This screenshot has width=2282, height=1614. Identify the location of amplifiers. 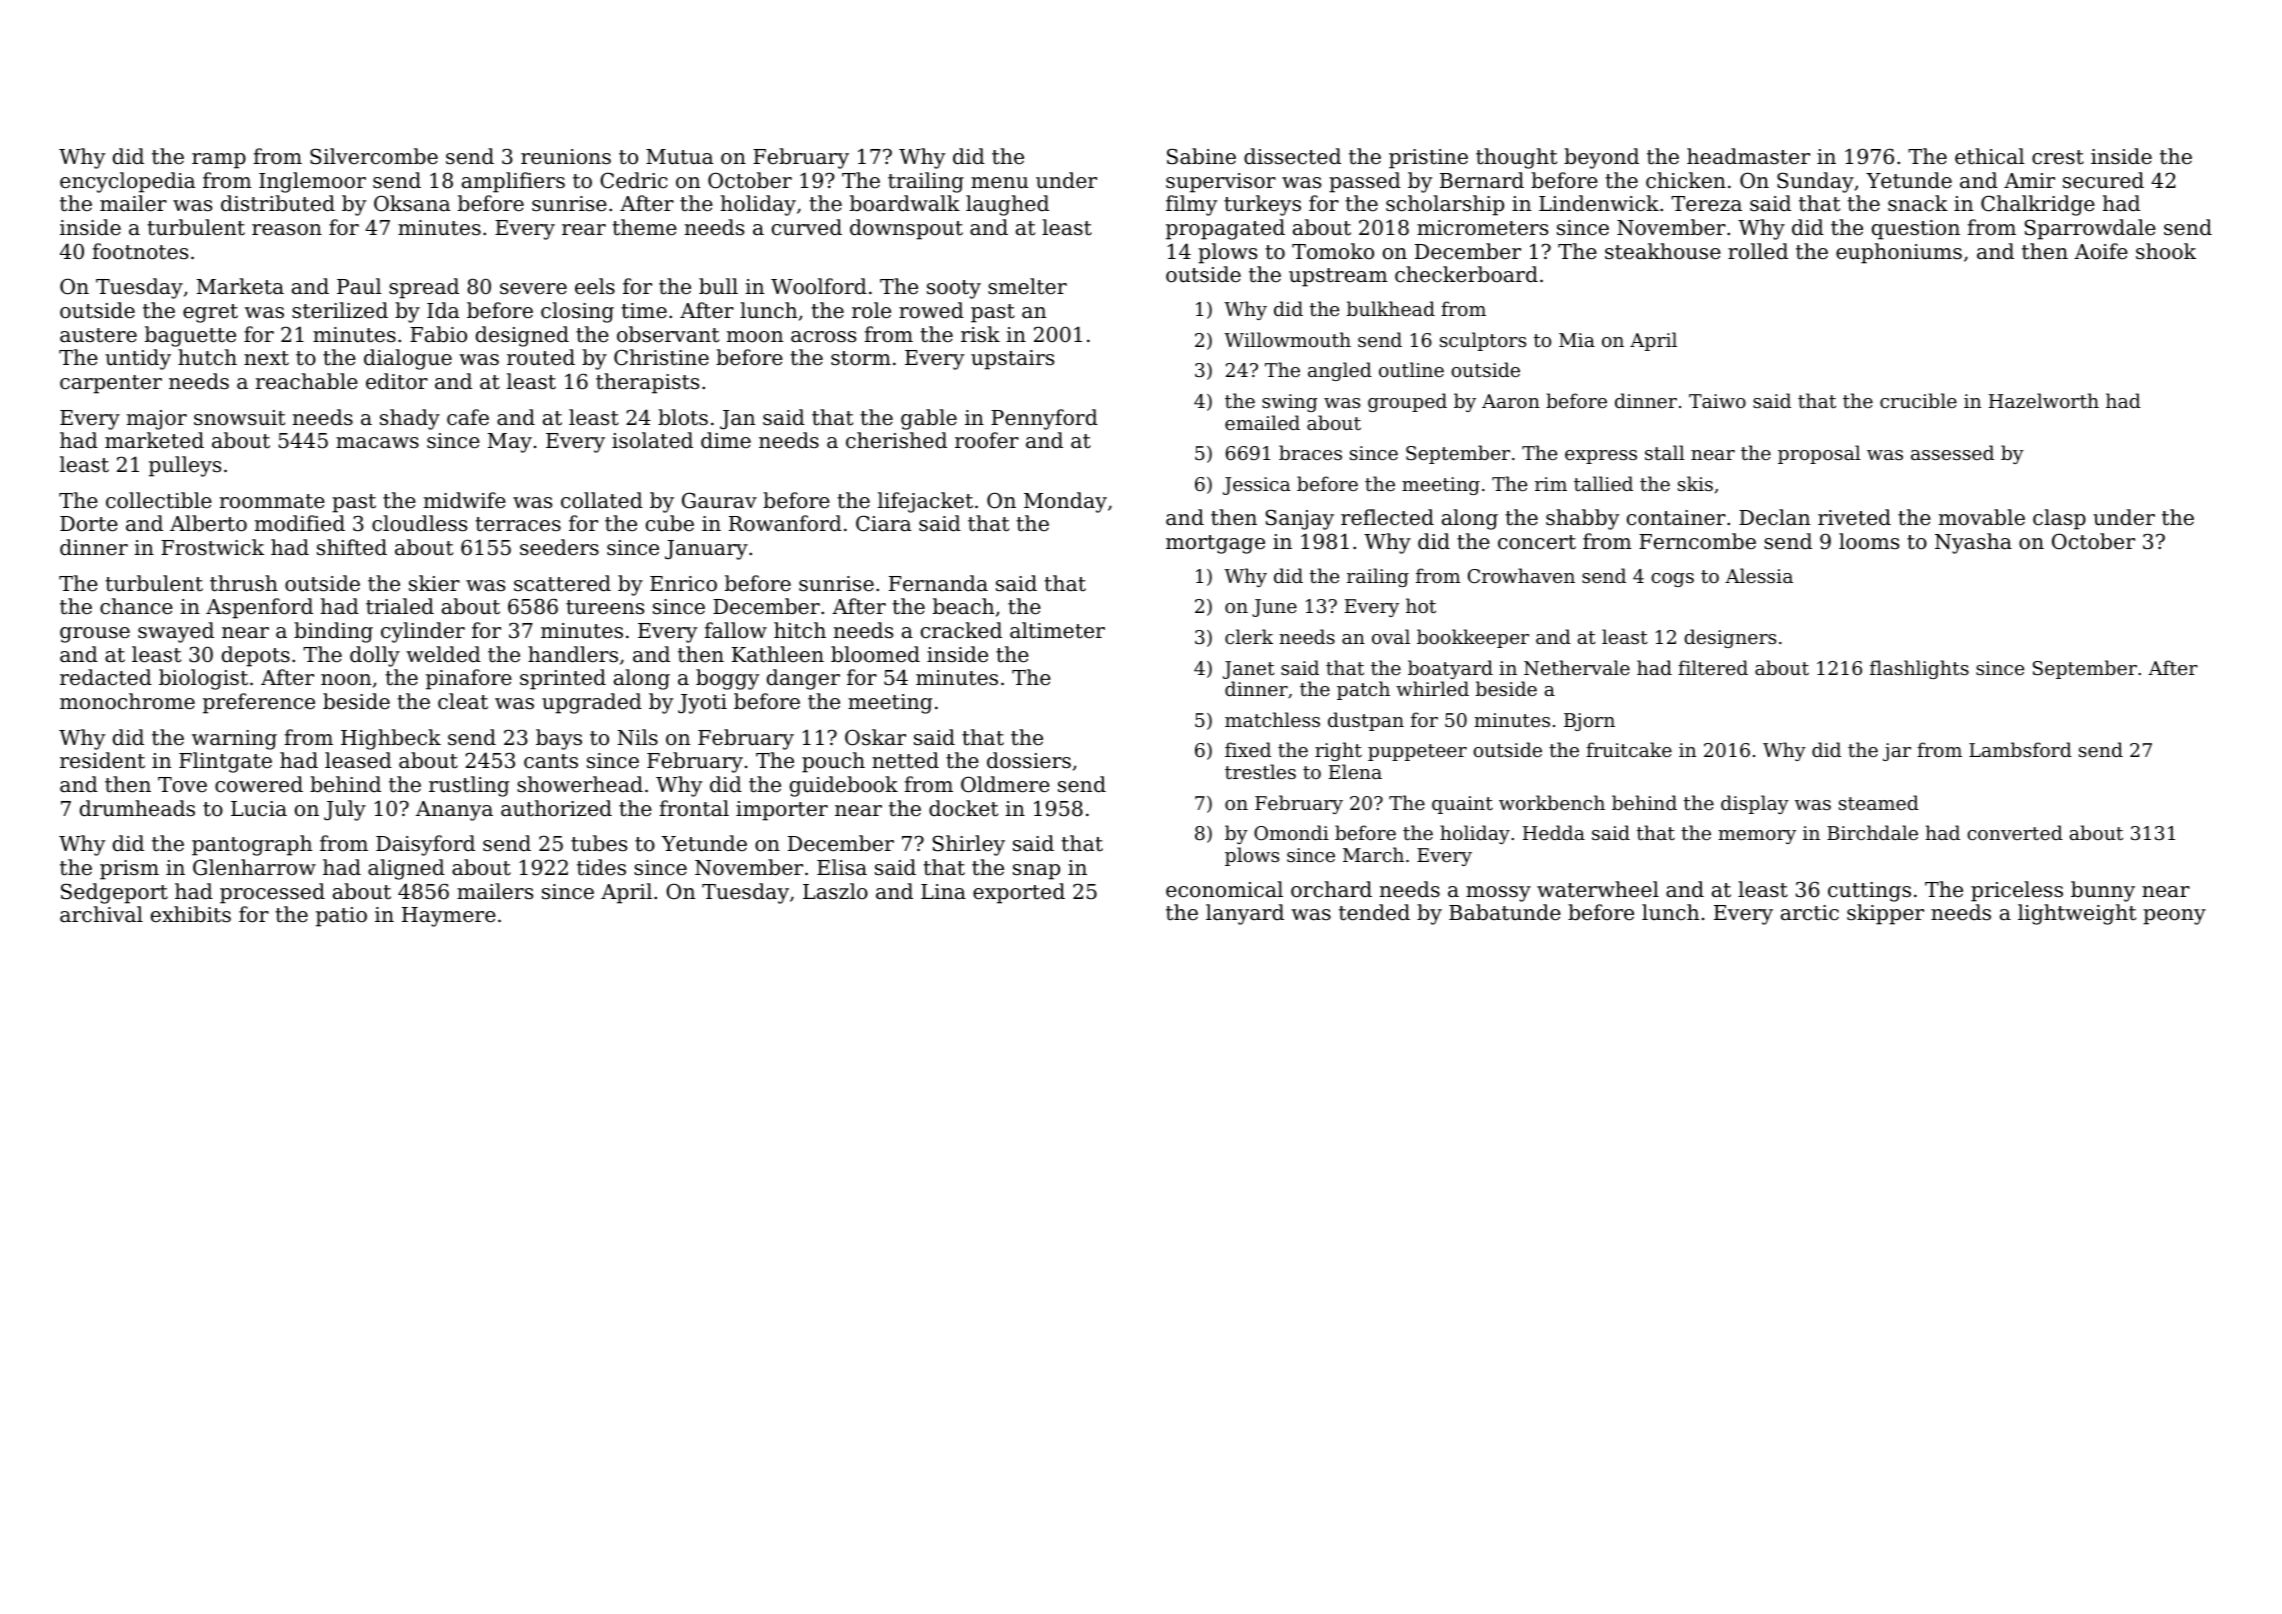
(513, 182).
